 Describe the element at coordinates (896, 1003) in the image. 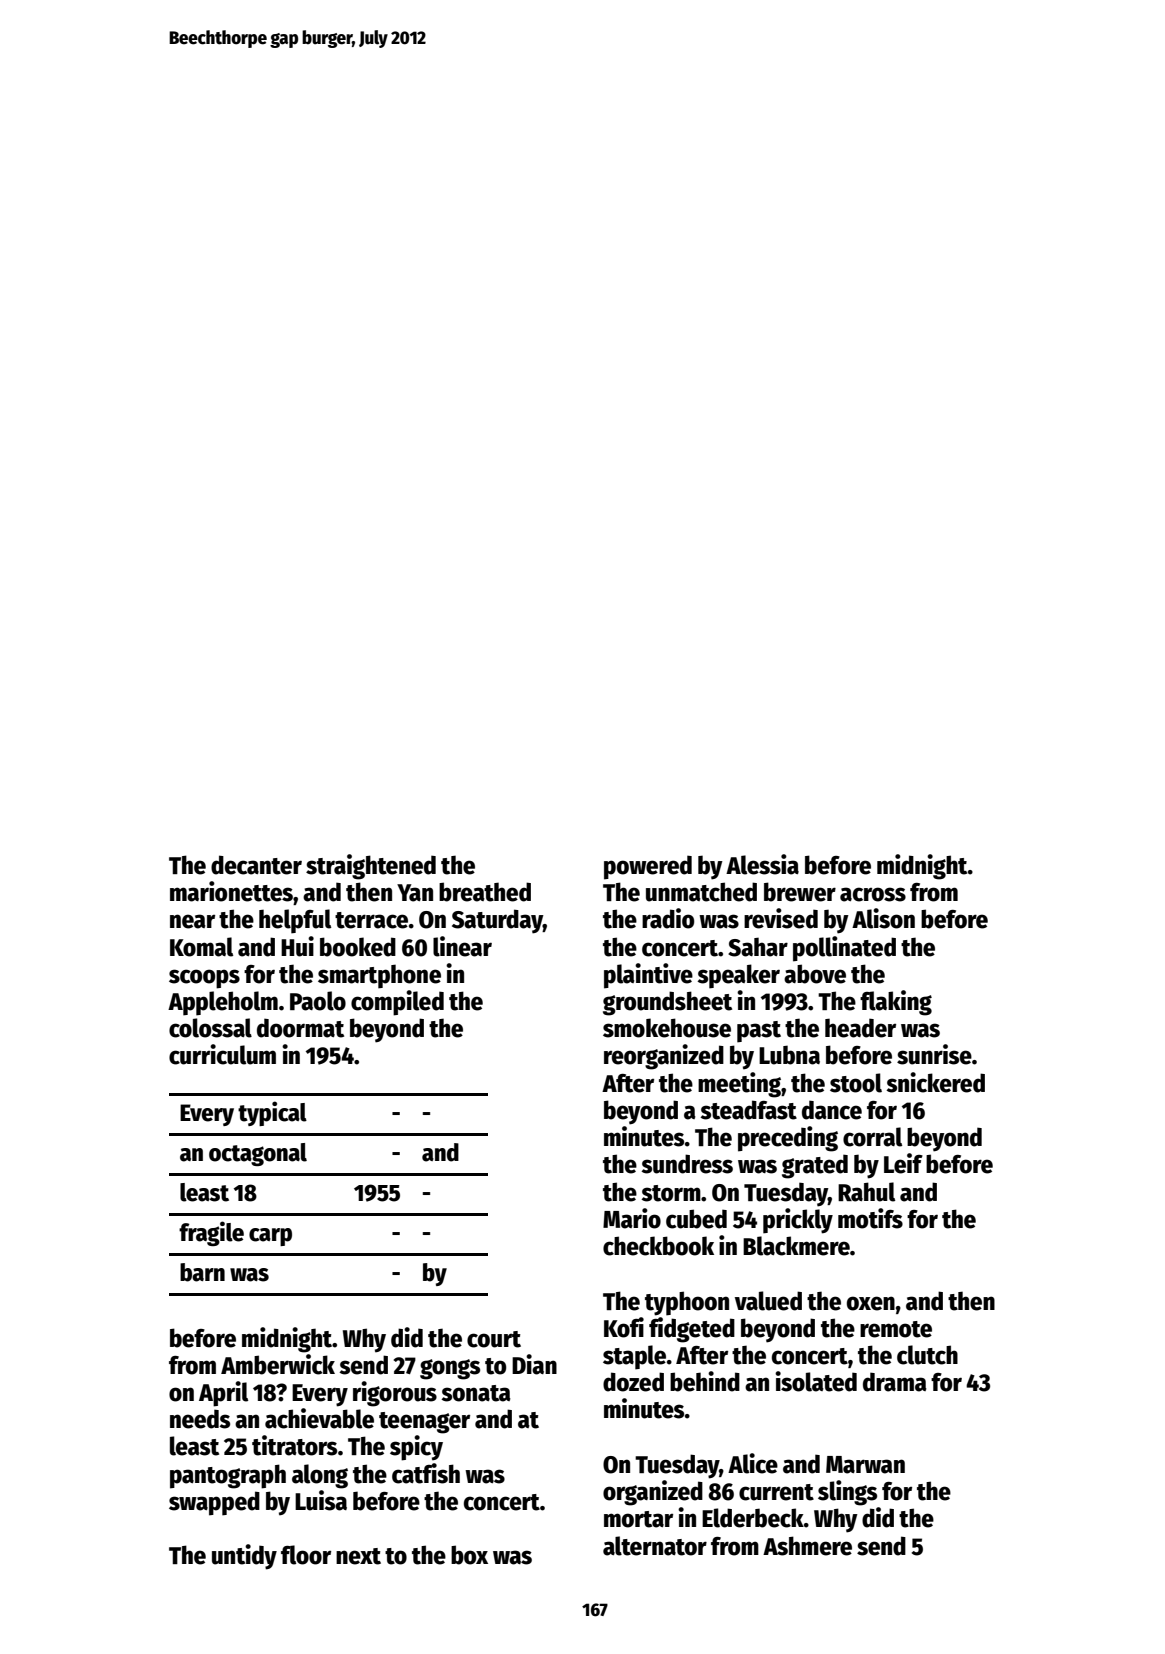

I see `flaking` at that location.
